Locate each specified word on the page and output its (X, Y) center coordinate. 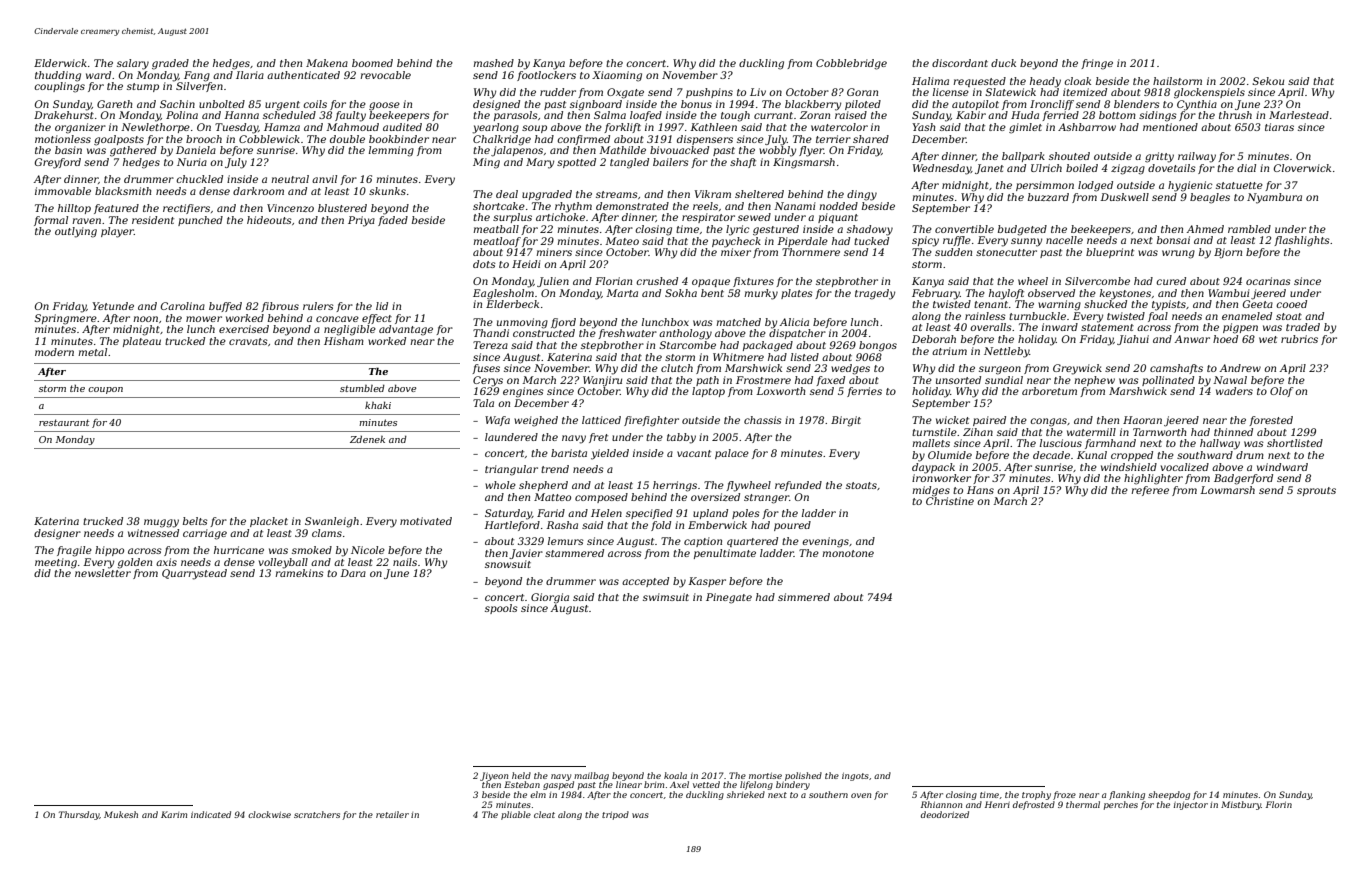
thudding (58, 76)
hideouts (269, 220)
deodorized (945, 814)
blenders (1137, 104)
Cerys (488, 381)
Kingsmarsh (804, 163)
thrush (1235, 115)
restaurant (64, 422)
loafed (646, 116)
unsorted (958, 380)
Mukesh (121, 814)
